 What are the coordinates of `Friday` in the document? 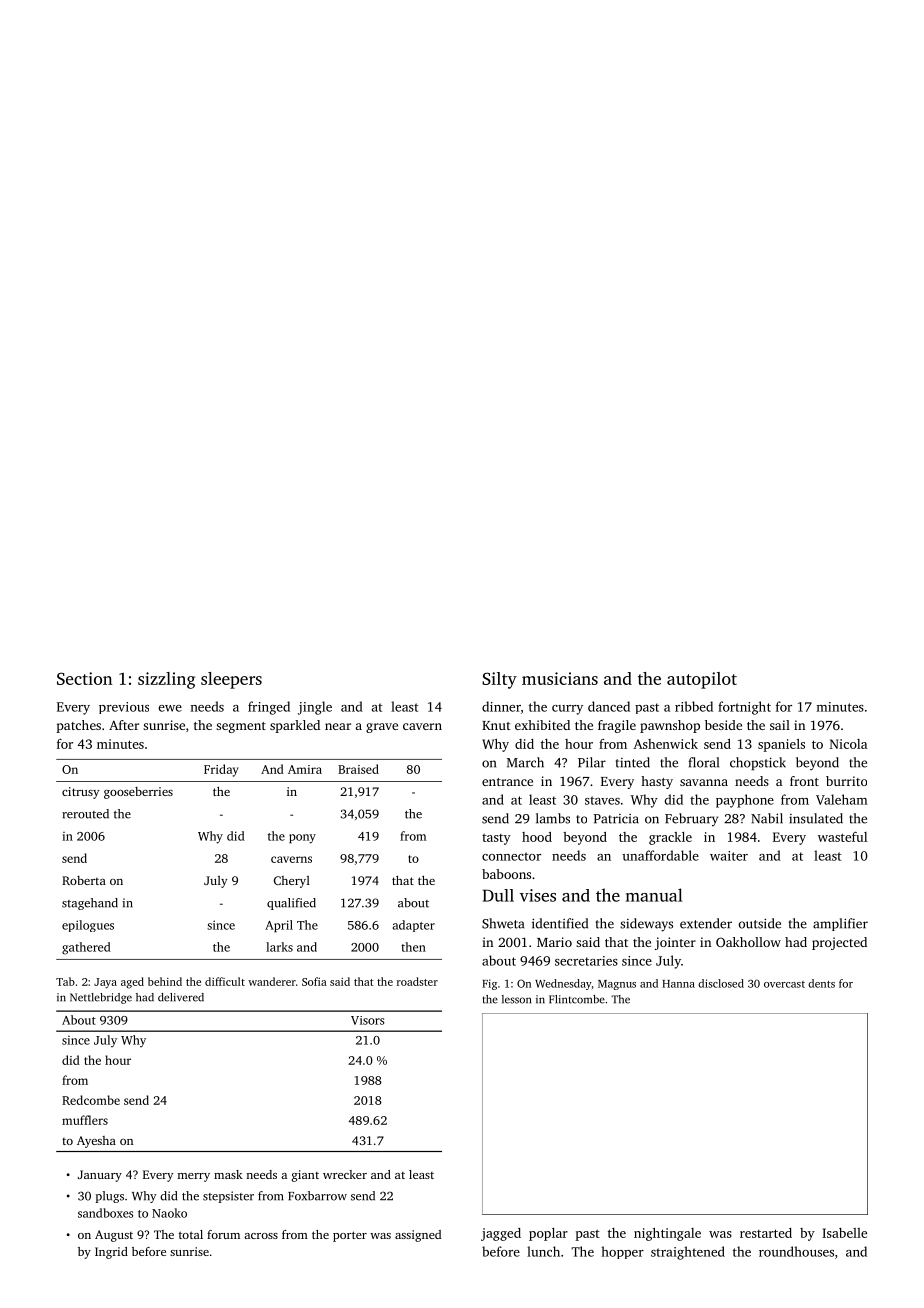 It's located at (221, 770).
